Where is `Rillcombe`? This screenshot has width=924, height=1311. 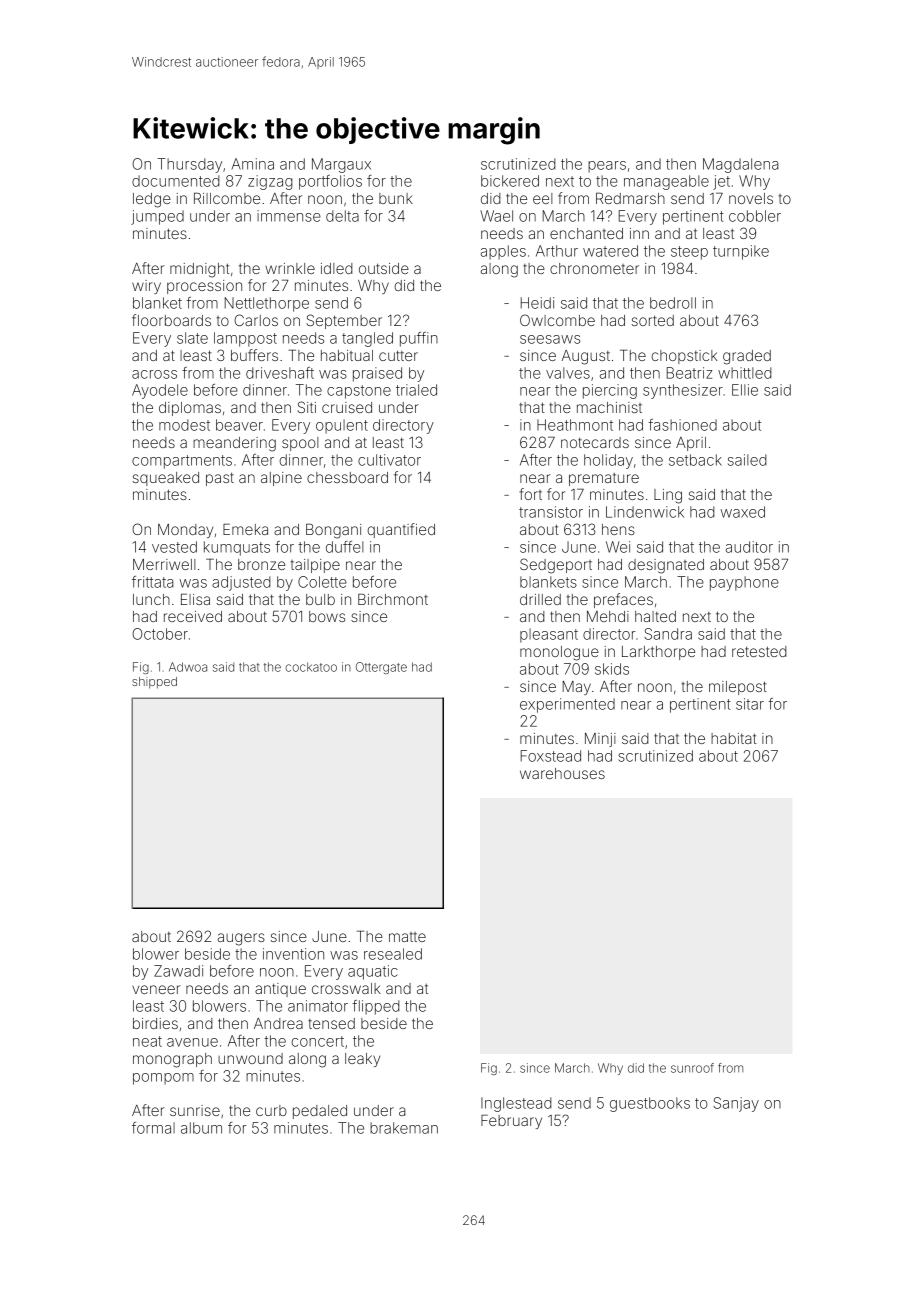 Rillcombe is located at coordinates (227, 198).
